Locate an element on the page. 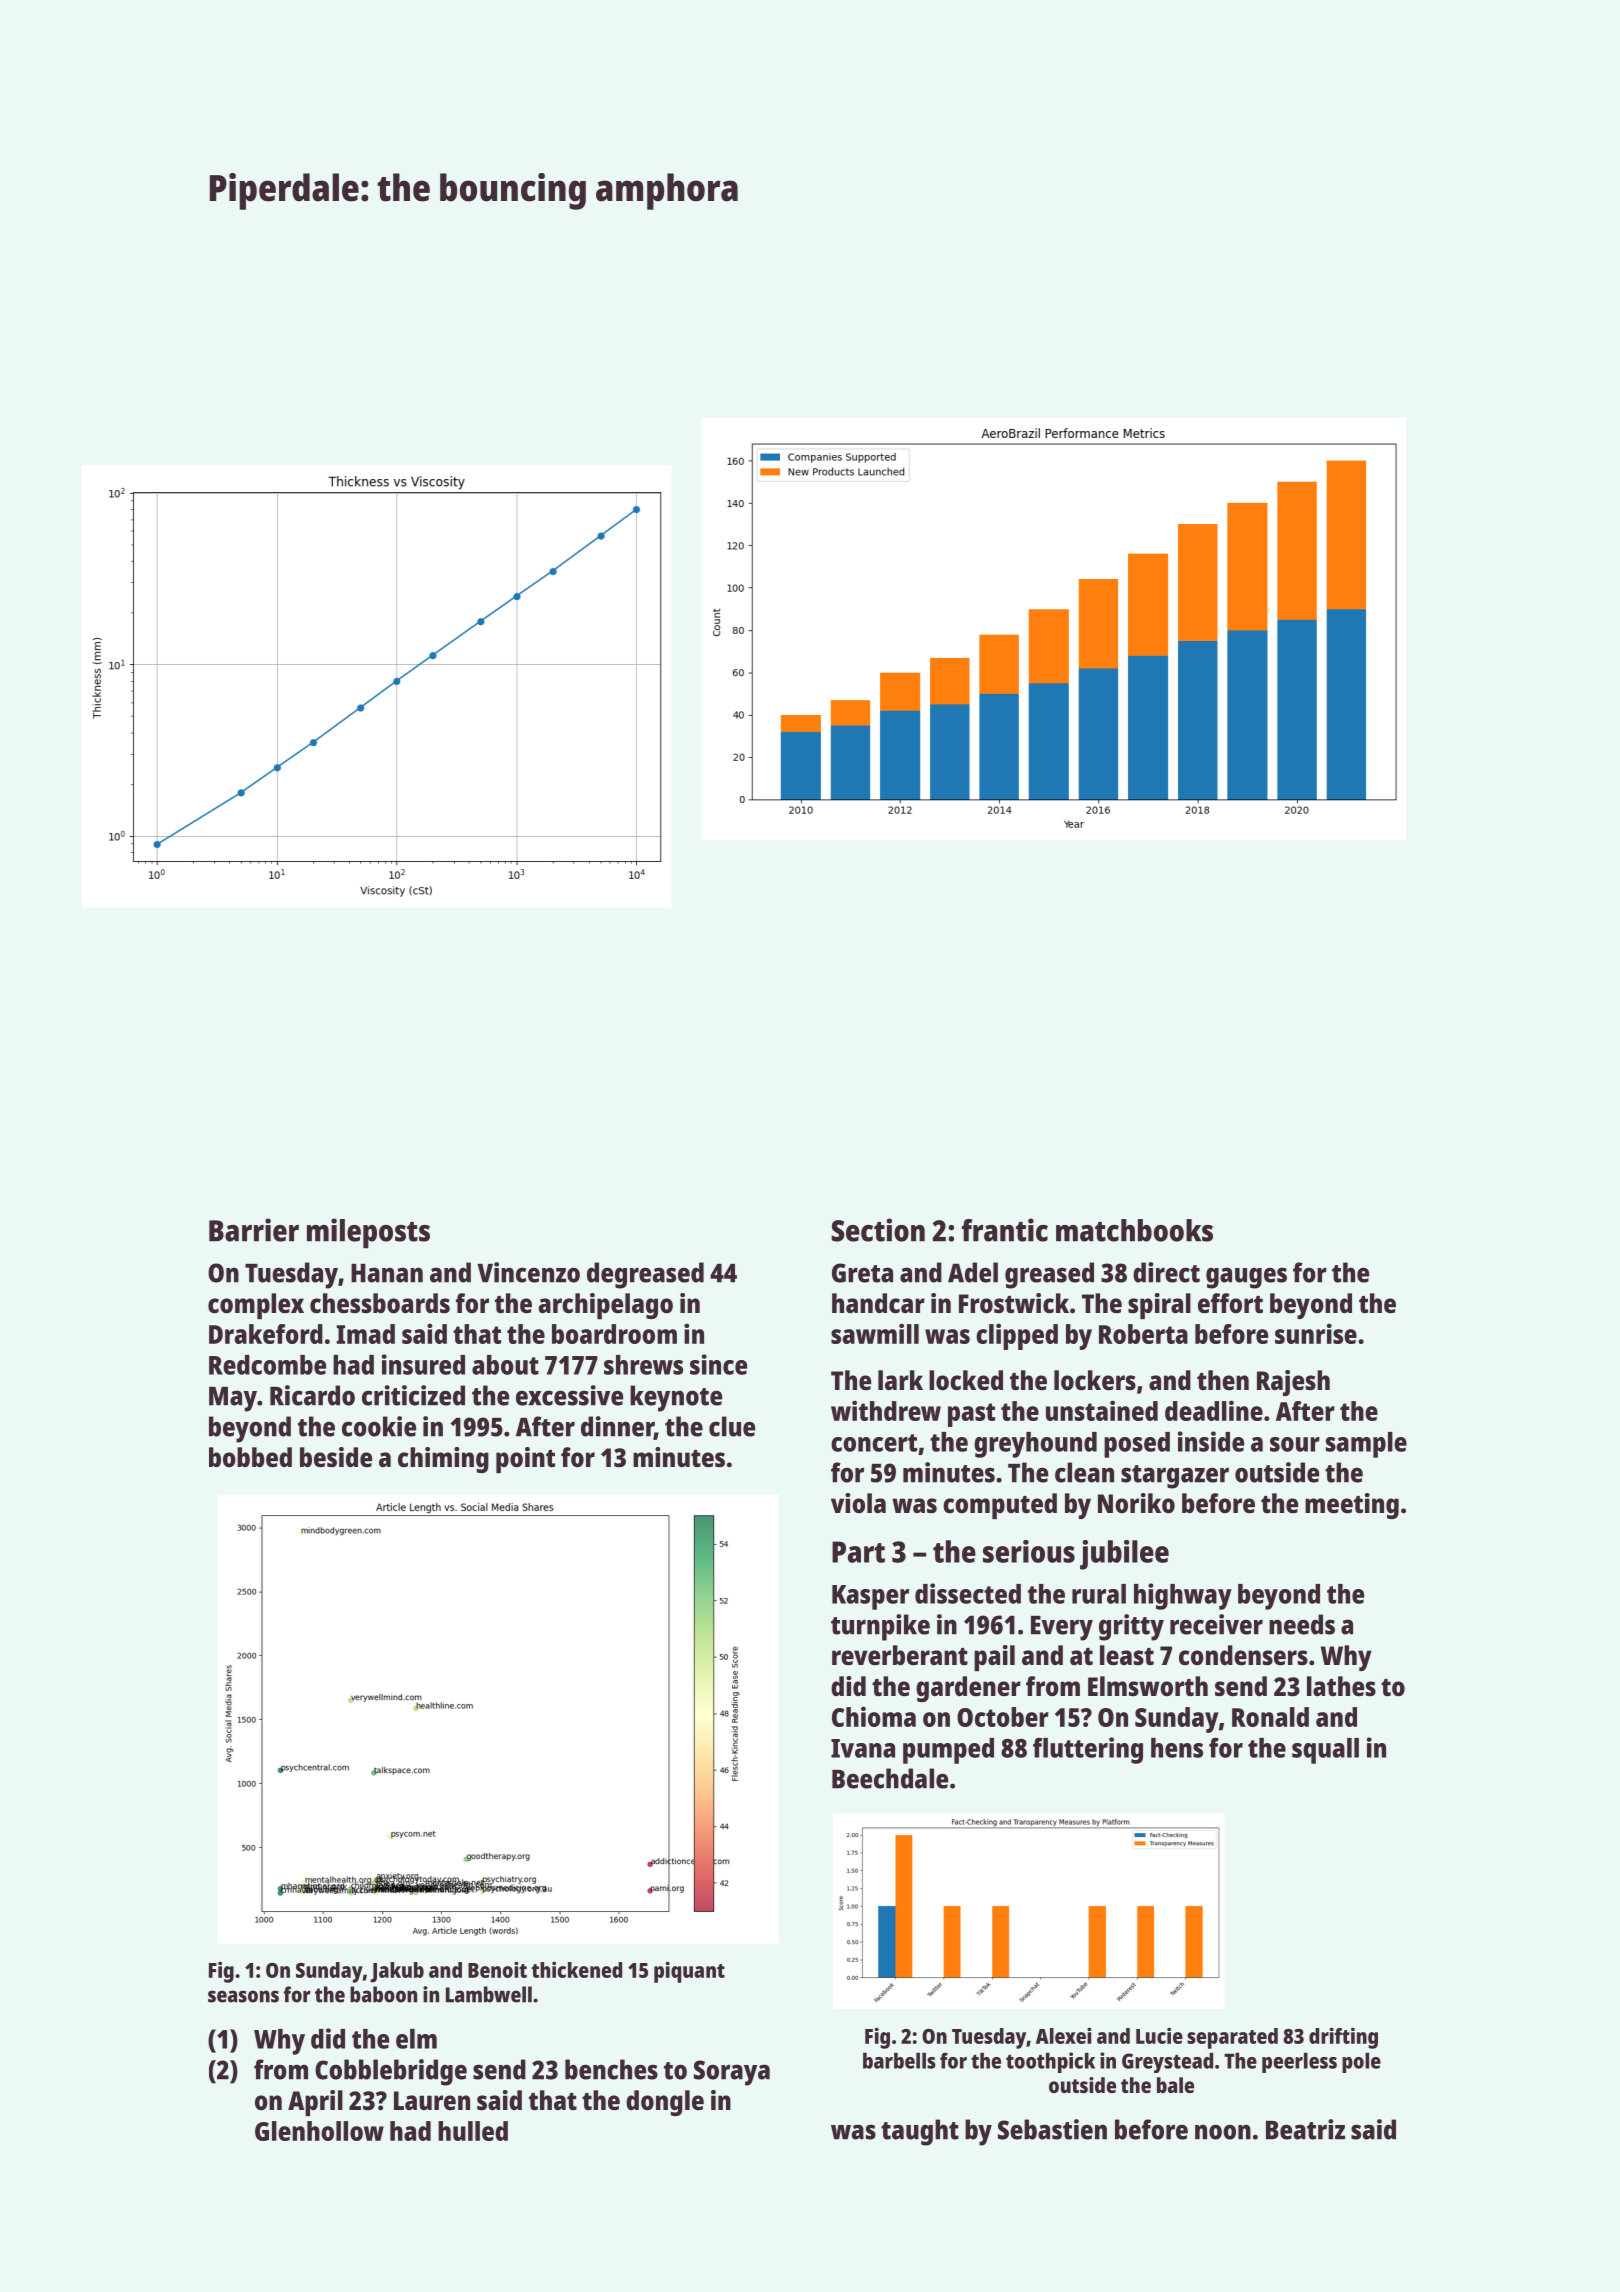  Barrier is located at coordinates (254, 1230).
